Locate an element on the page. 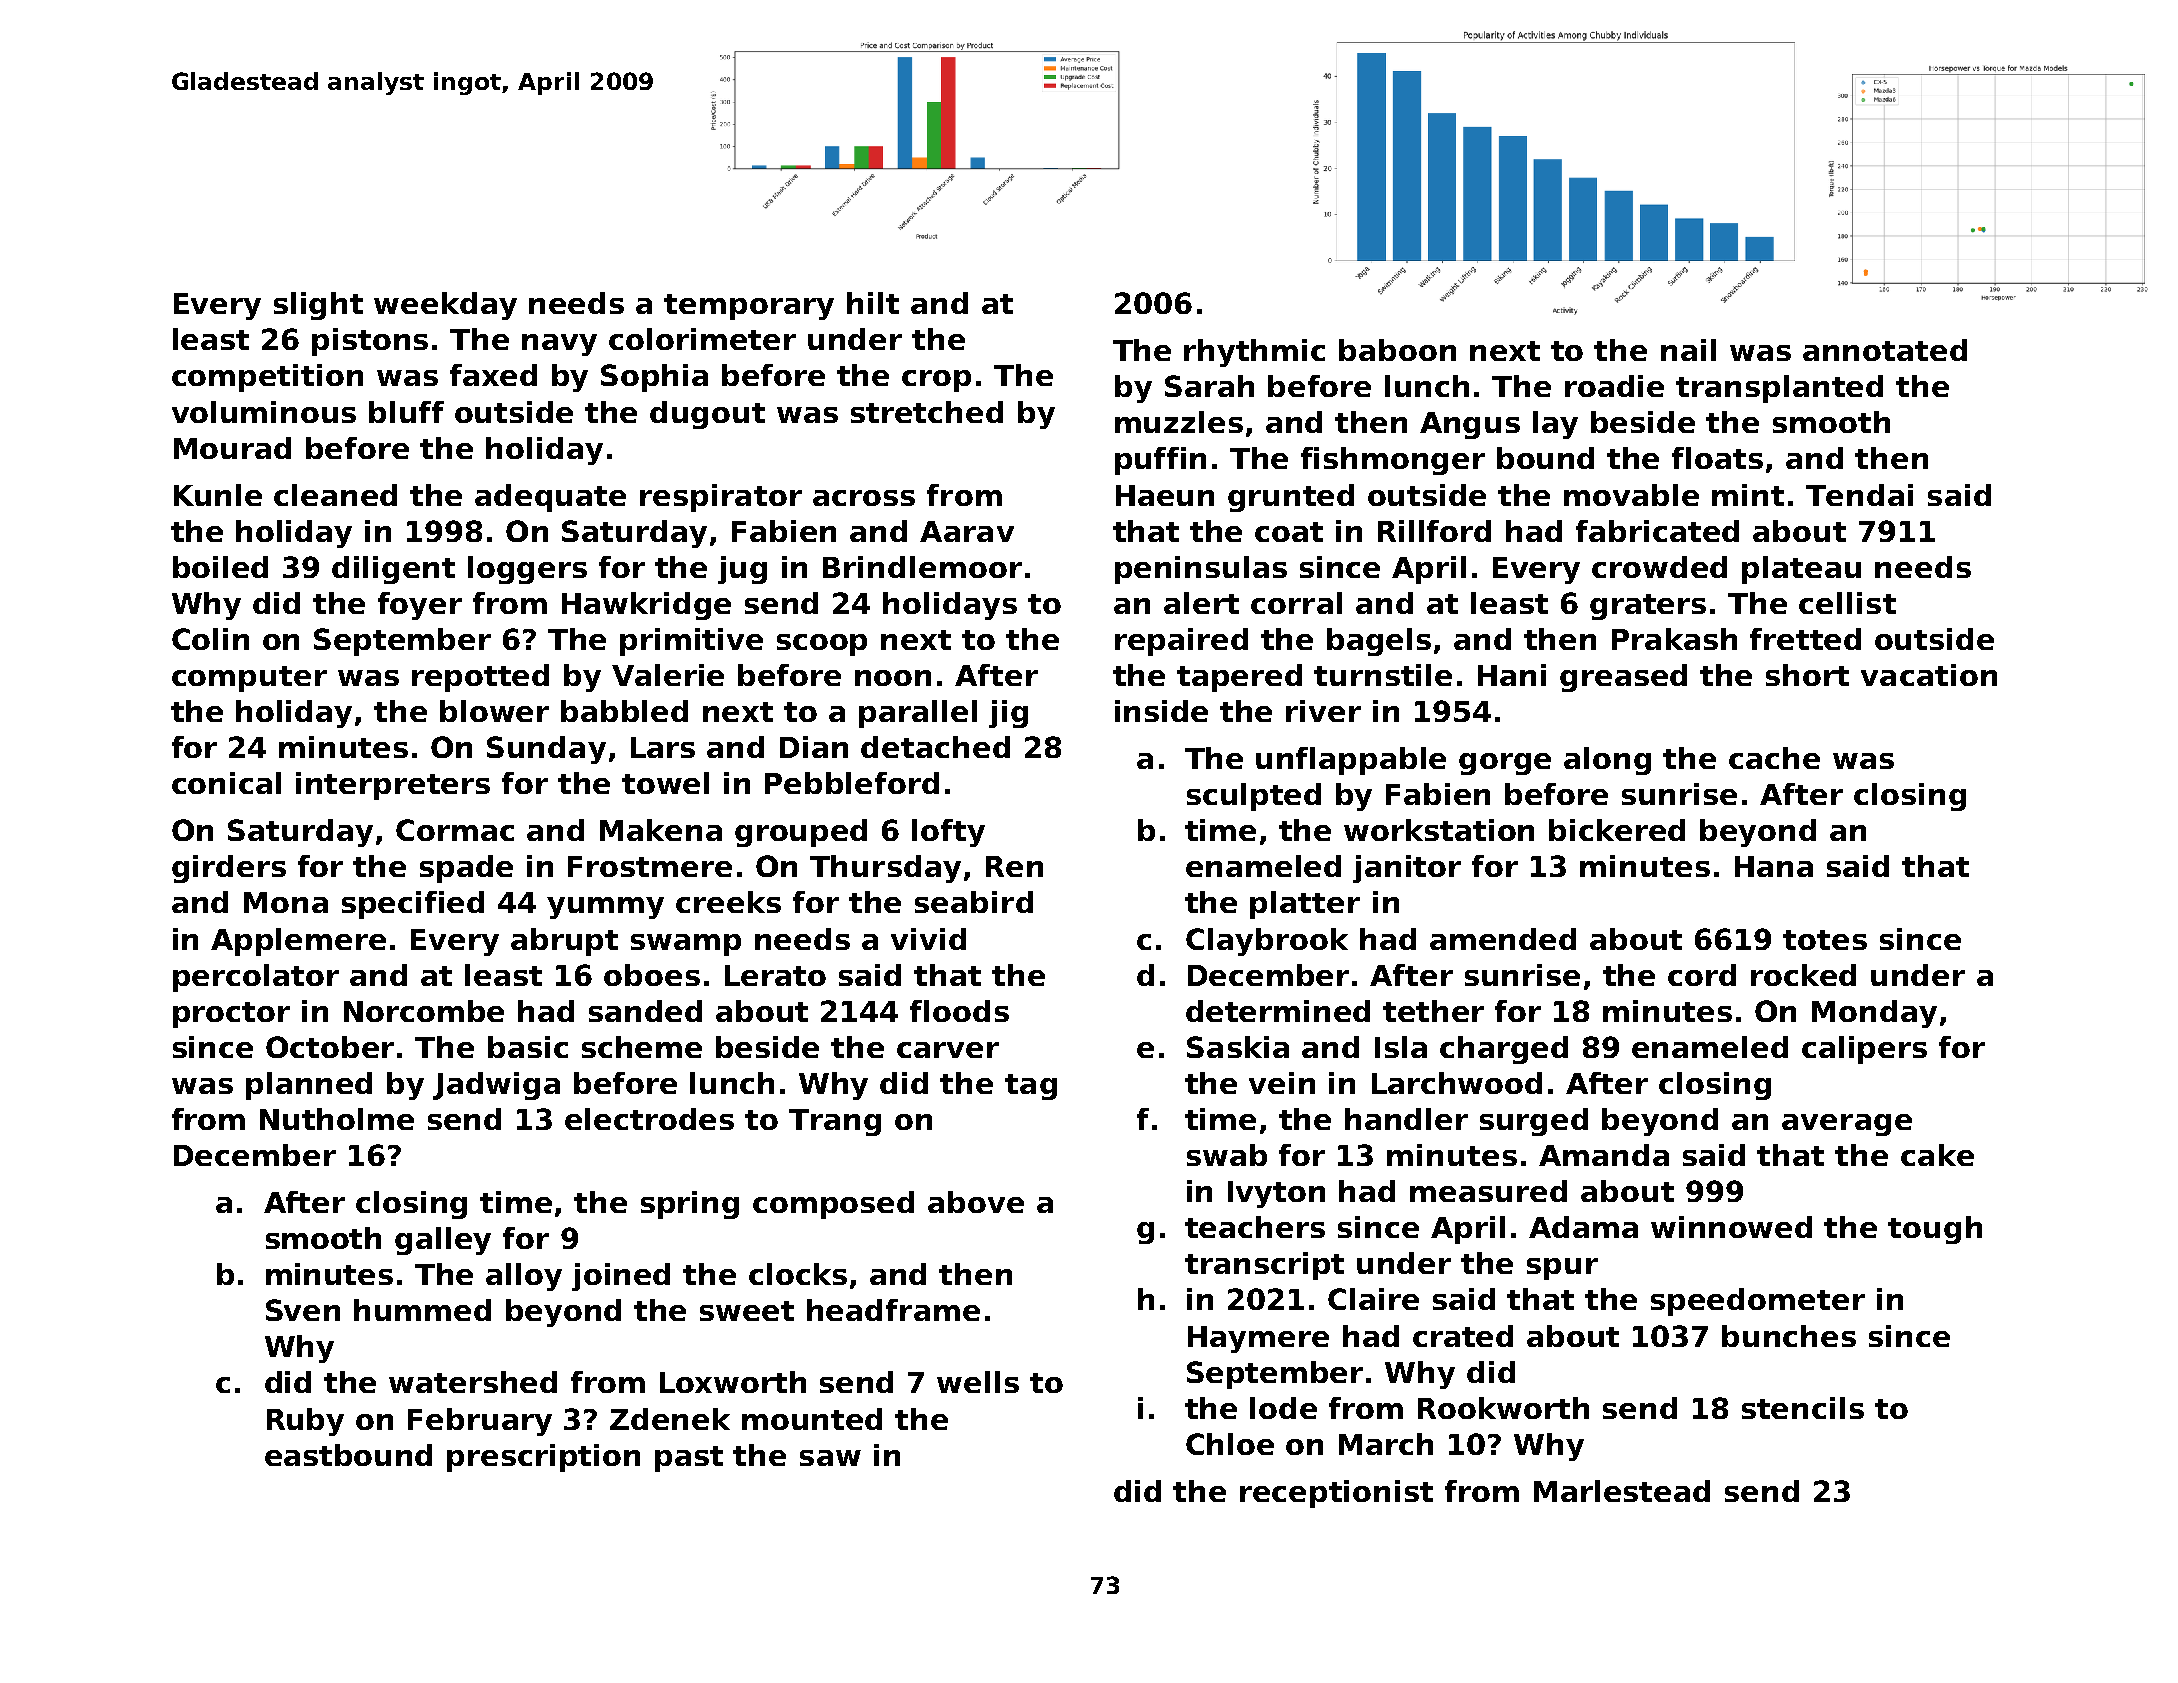  adequate is located at coordinates (550, 498).
